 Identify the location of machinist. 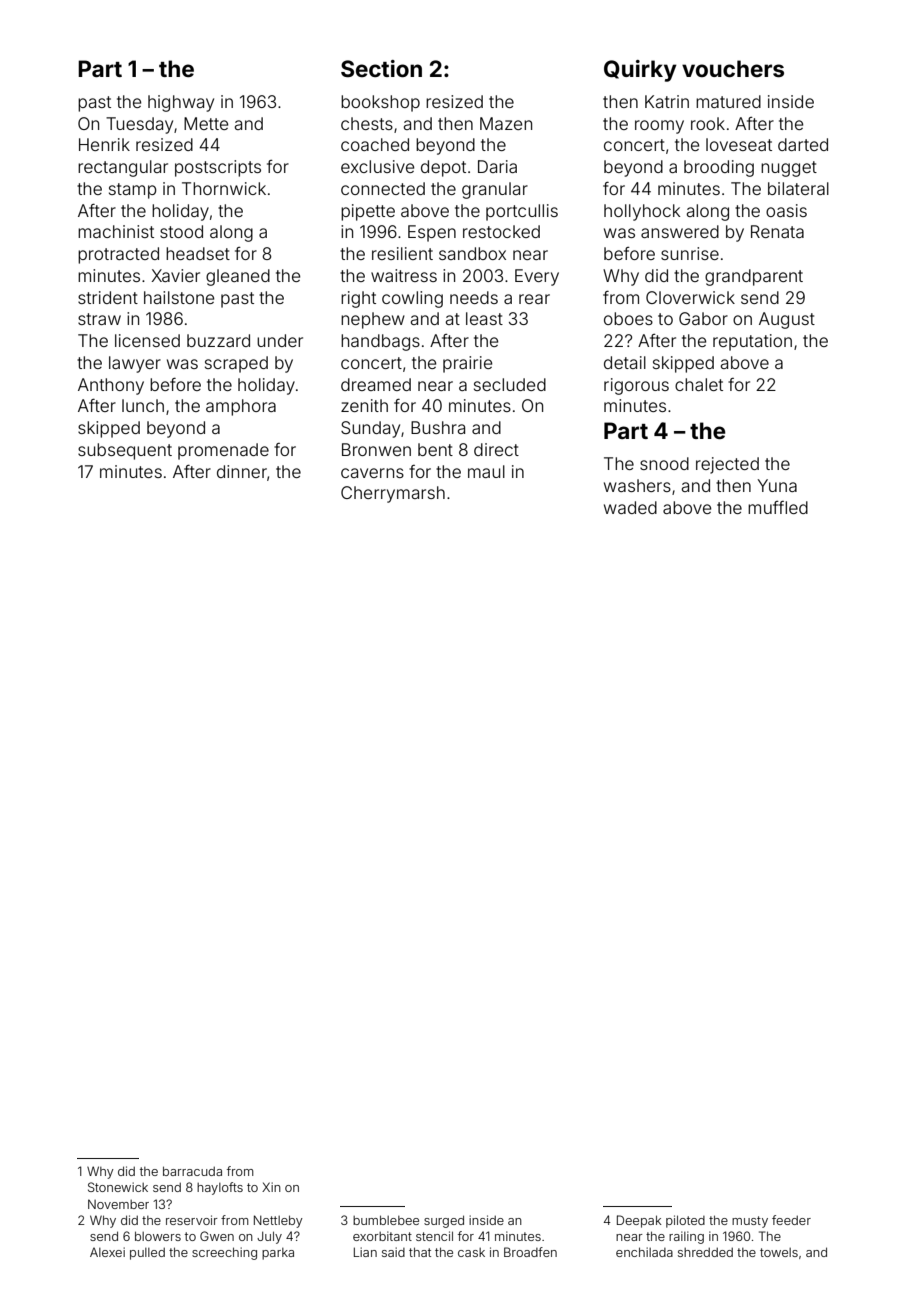
(116, 231).
